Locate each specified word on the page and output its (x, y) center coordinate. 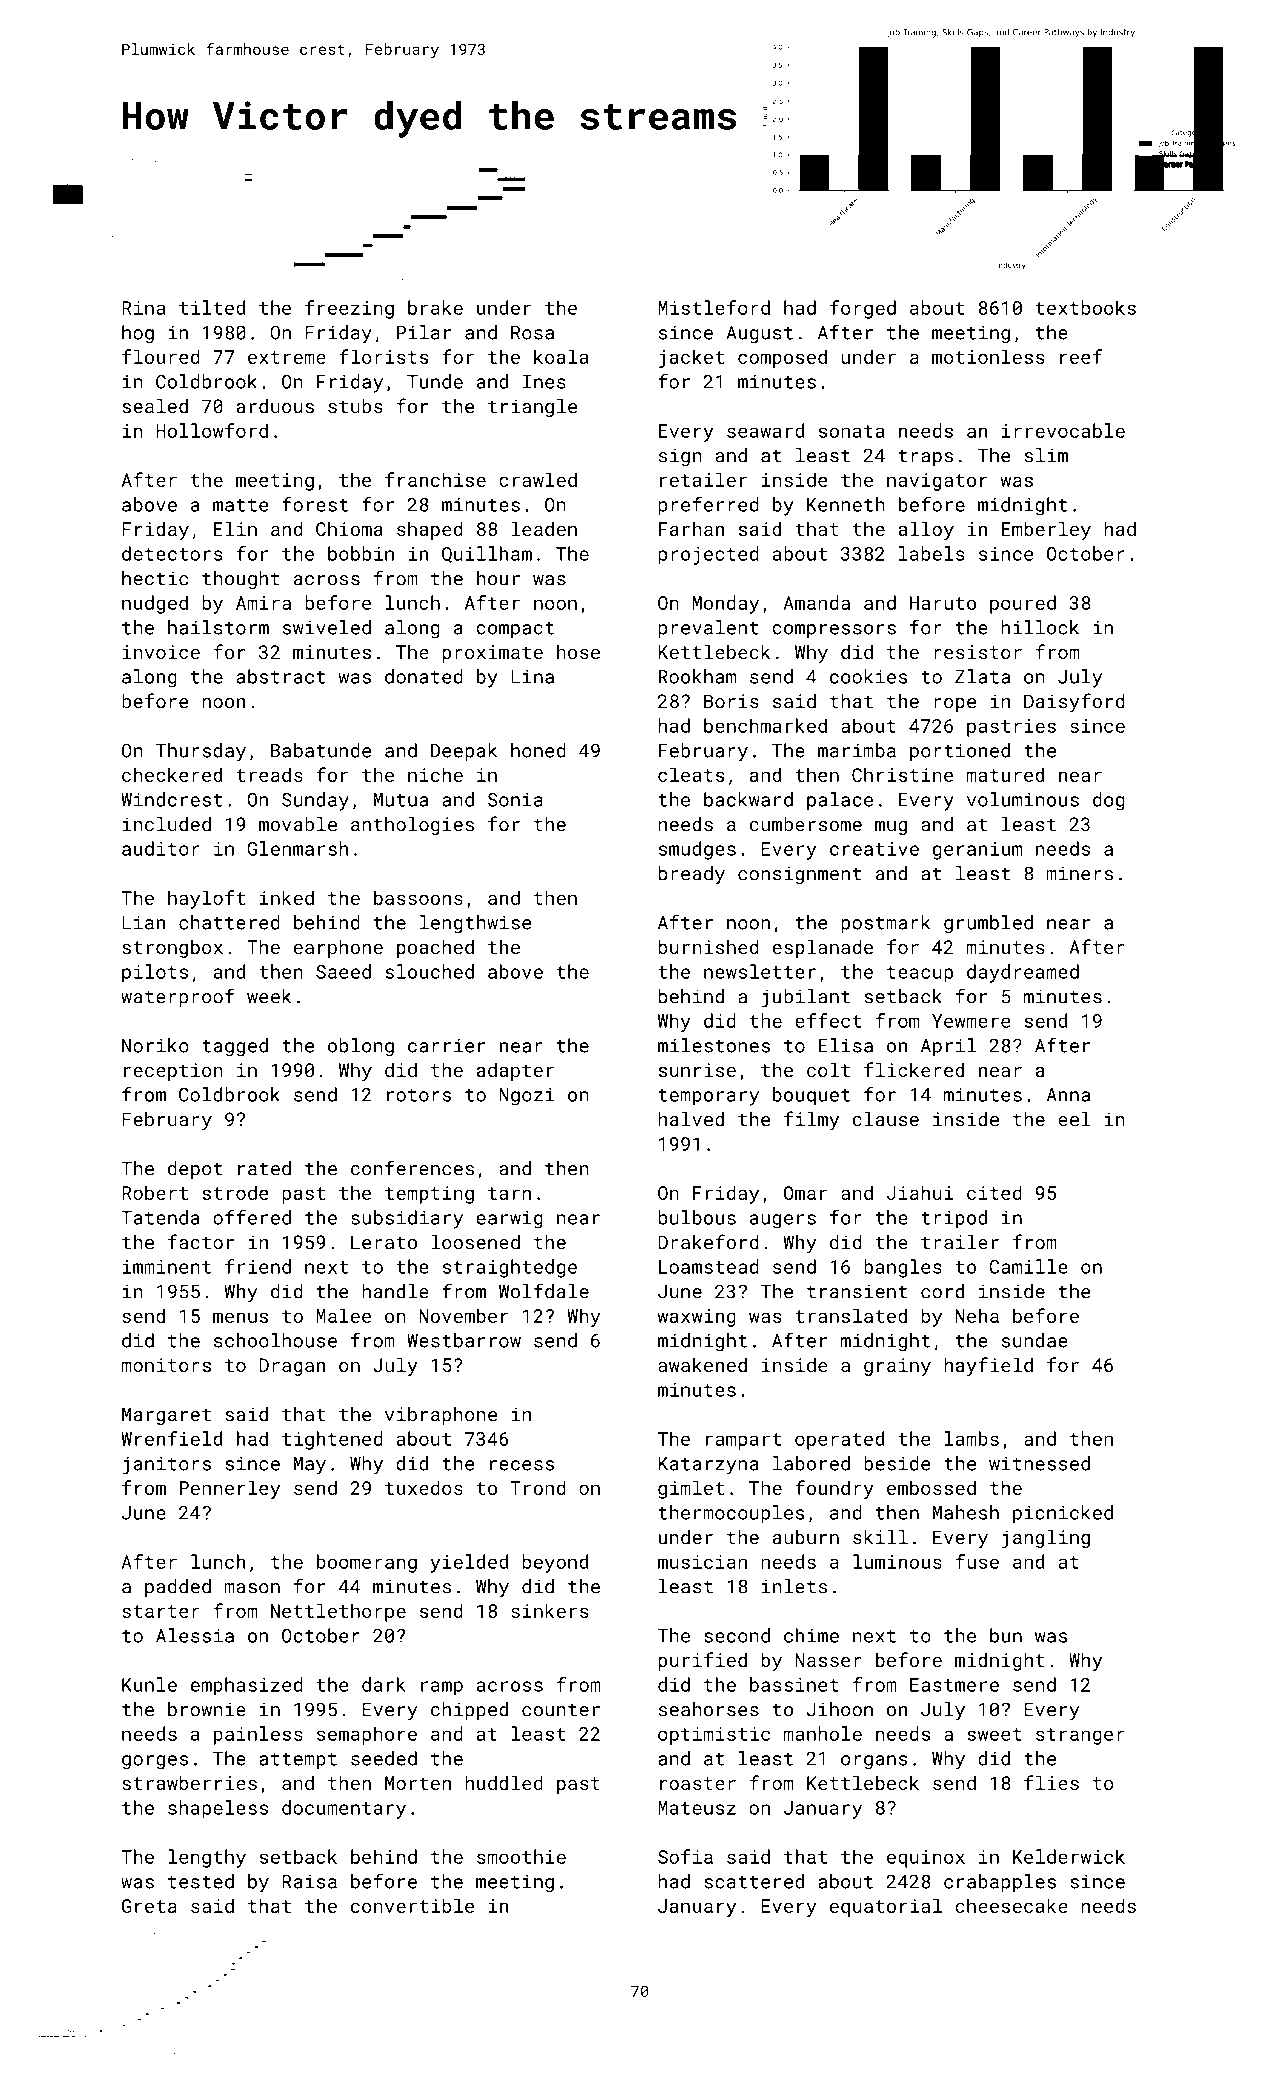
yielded (469, 1563)
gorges (155, 1762)
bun (1006, 1635)
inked (287, 897)
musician (702, 1562)
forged (863, 309)
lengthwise (476, 924)
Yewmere (971, 1021)
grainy (897, 1367)
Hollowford (212, 430)
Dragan (292, 1367)
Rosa (532, 333)
